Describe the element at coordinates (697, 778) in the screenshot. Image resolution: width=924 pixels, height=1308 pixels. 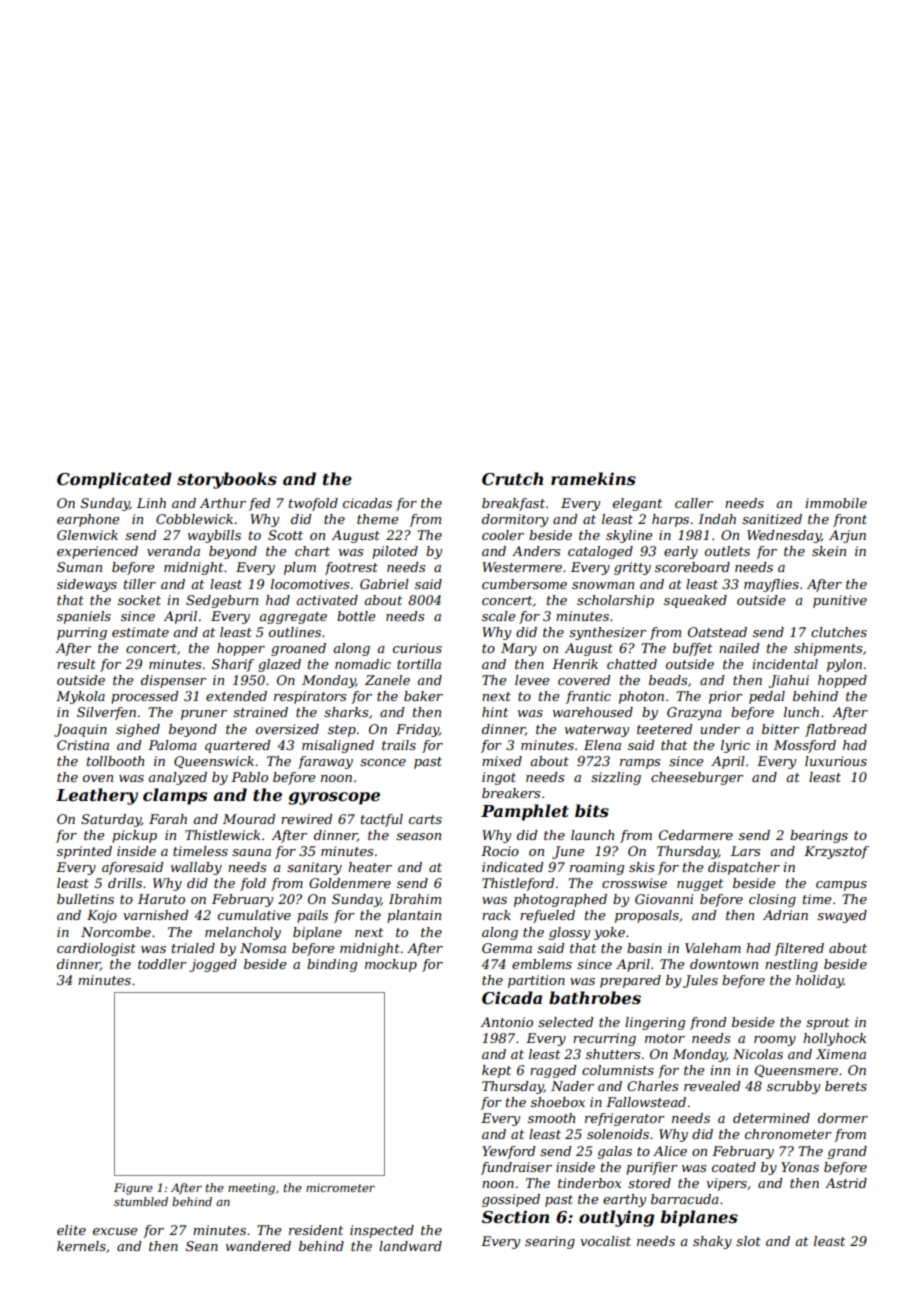
I see `cheeseburger` at that location.
